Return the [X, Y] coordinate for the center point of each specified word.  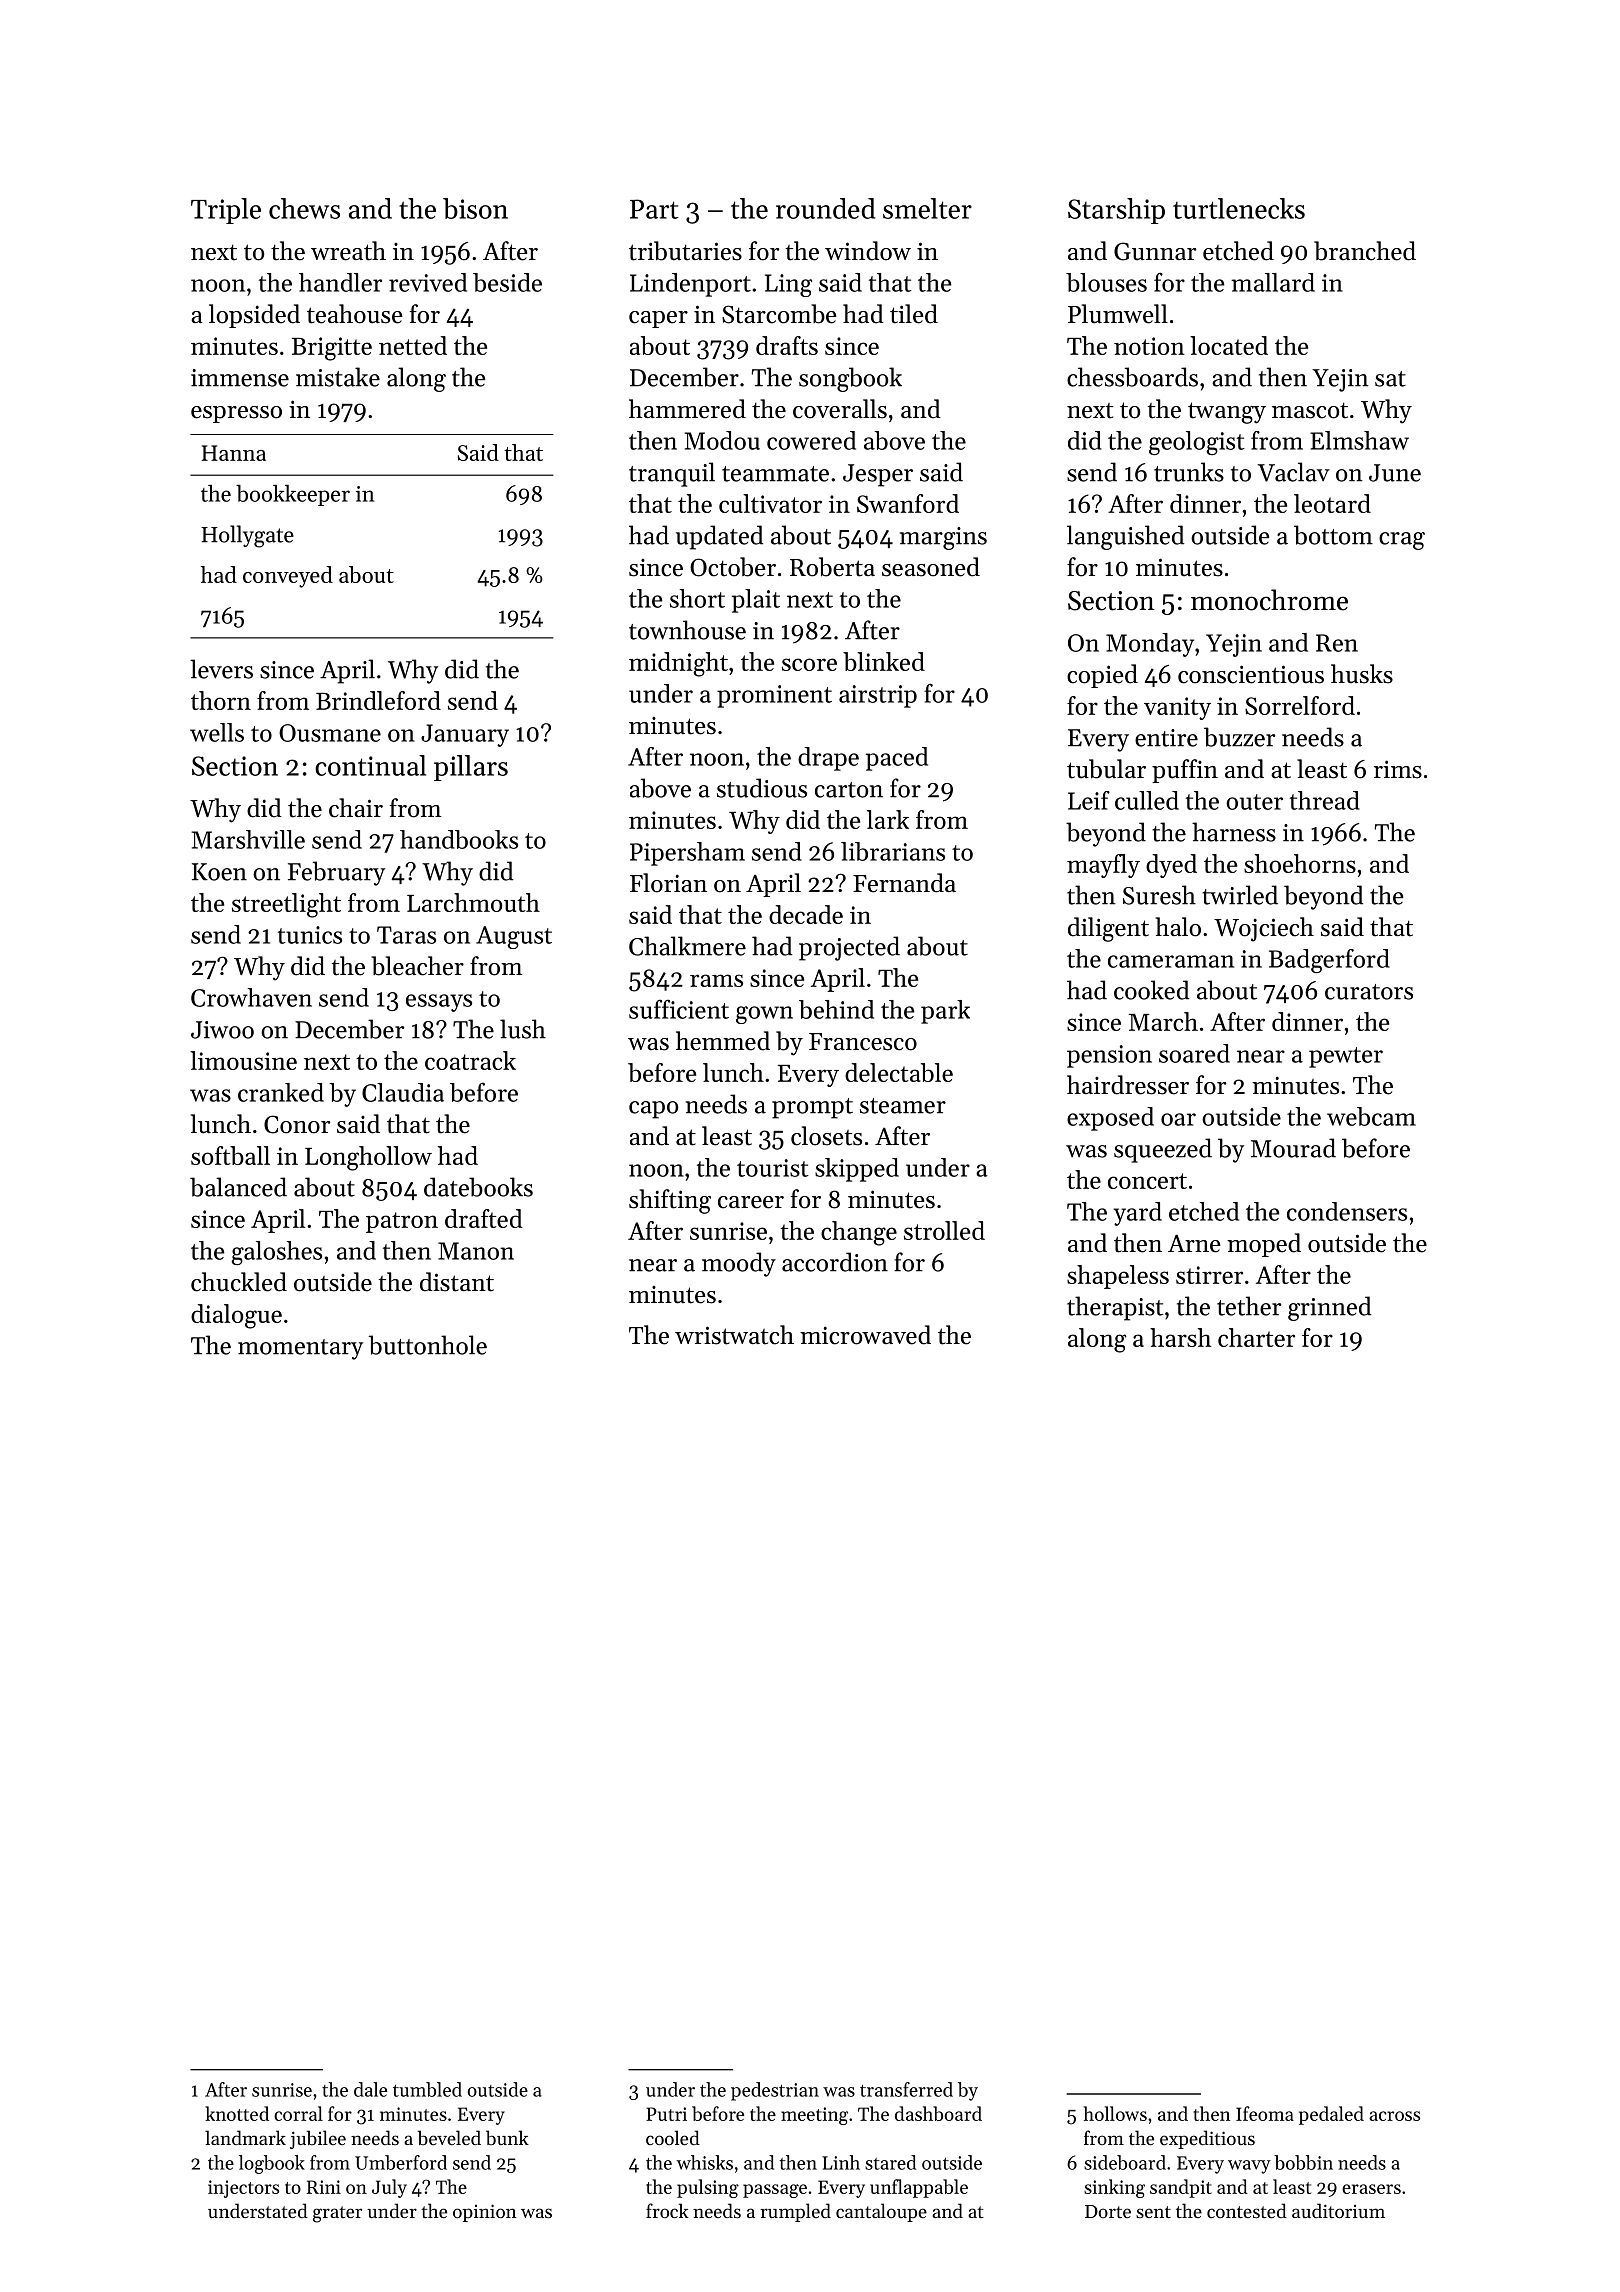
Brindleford [378, 700]
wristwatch [734, 1335]
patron [402, 1222]
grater [337, 2214]
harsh [1180, 1337]
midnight [678, 664]
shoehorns [1300, 863]
